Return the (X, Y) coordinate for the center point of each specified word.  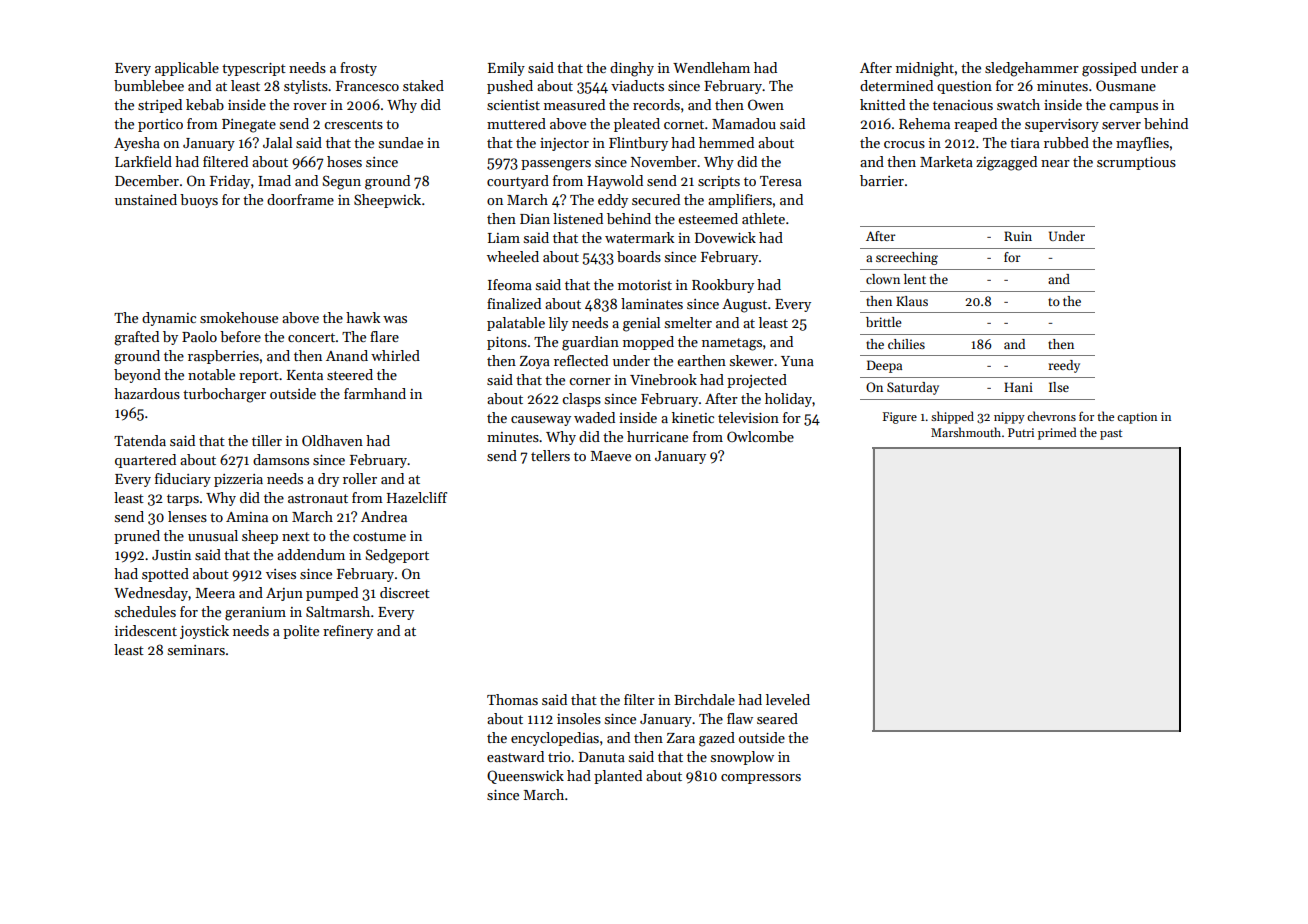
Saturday (913, 388)
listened (578, 218)
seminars (196, 650)
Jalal (277, 142)
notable (211, 374)
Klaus (912, 301)
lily (558, 324)
